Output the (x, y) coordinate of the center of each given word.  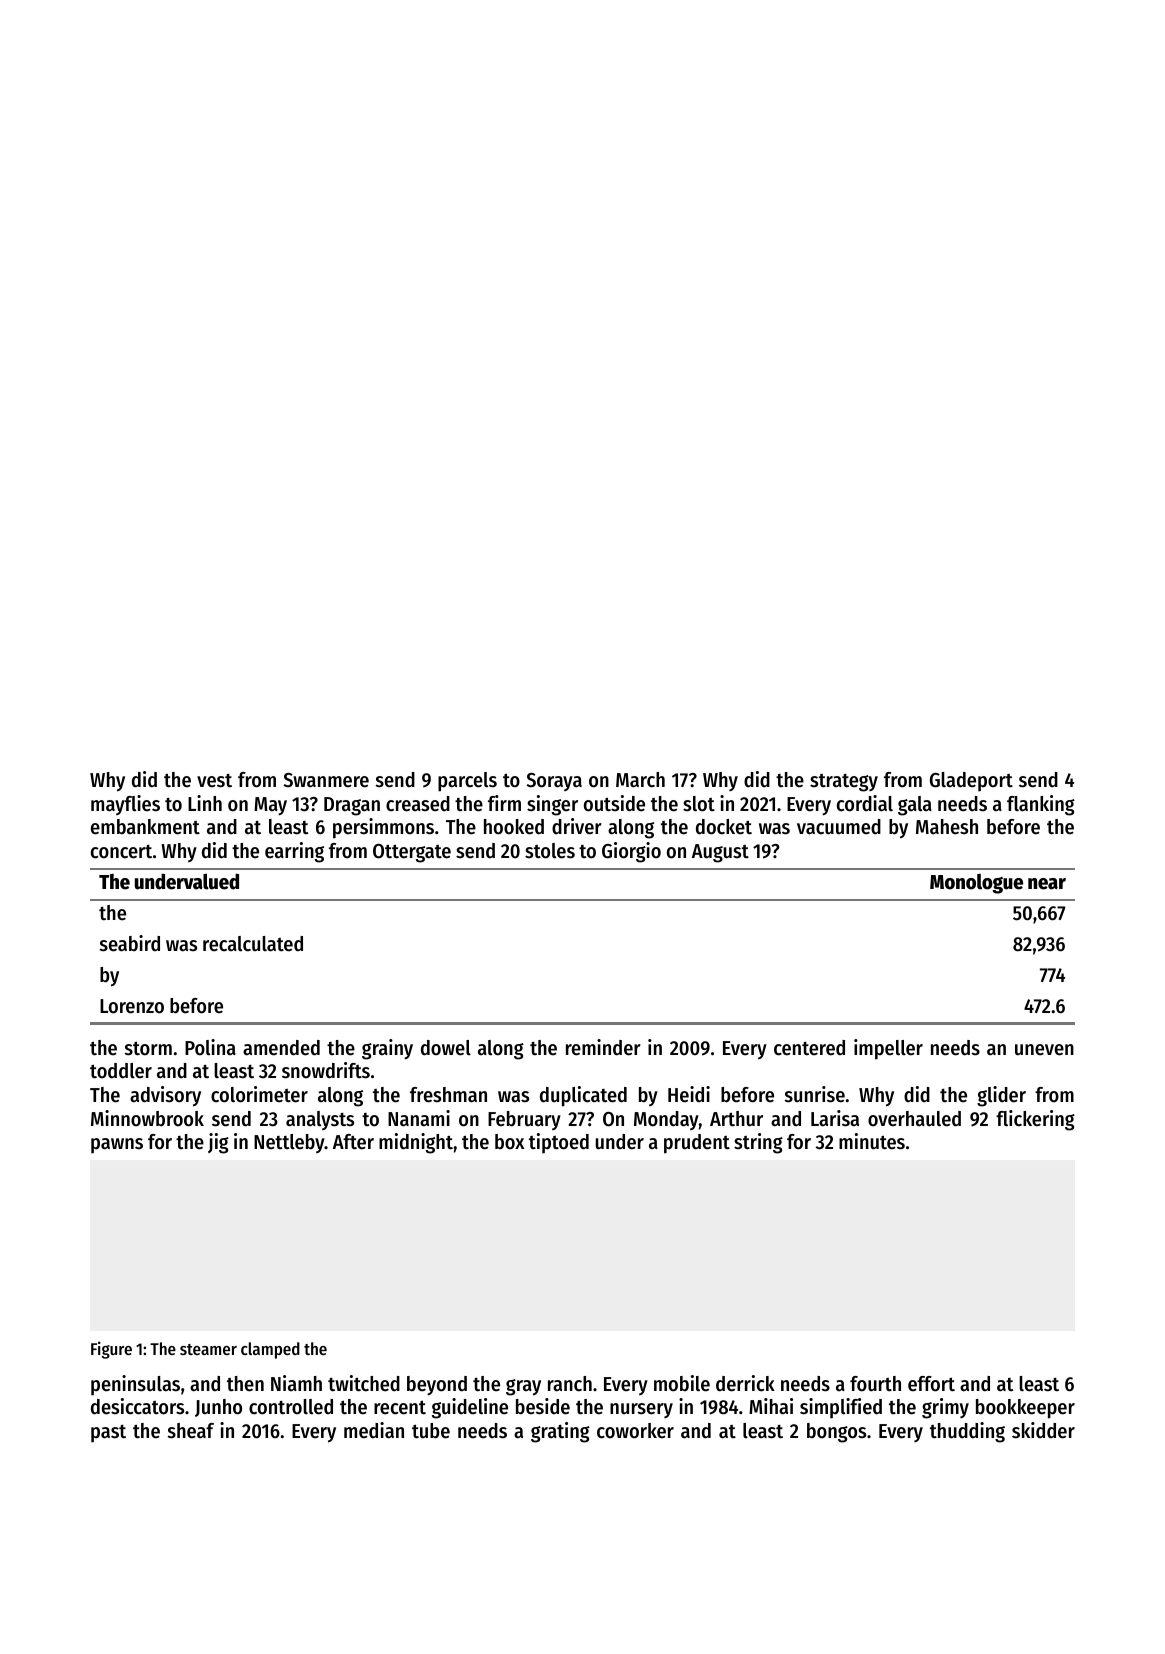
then (245, 1384)
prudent (697, 1144)
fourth (875, 1384)
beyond (437, 1385)
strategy (844, 783)
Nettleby (289, 1143)
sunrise (815, 1094)
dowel (446, 1048)
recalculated (253, 944)
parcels (467, 782)
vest (214, 781)
